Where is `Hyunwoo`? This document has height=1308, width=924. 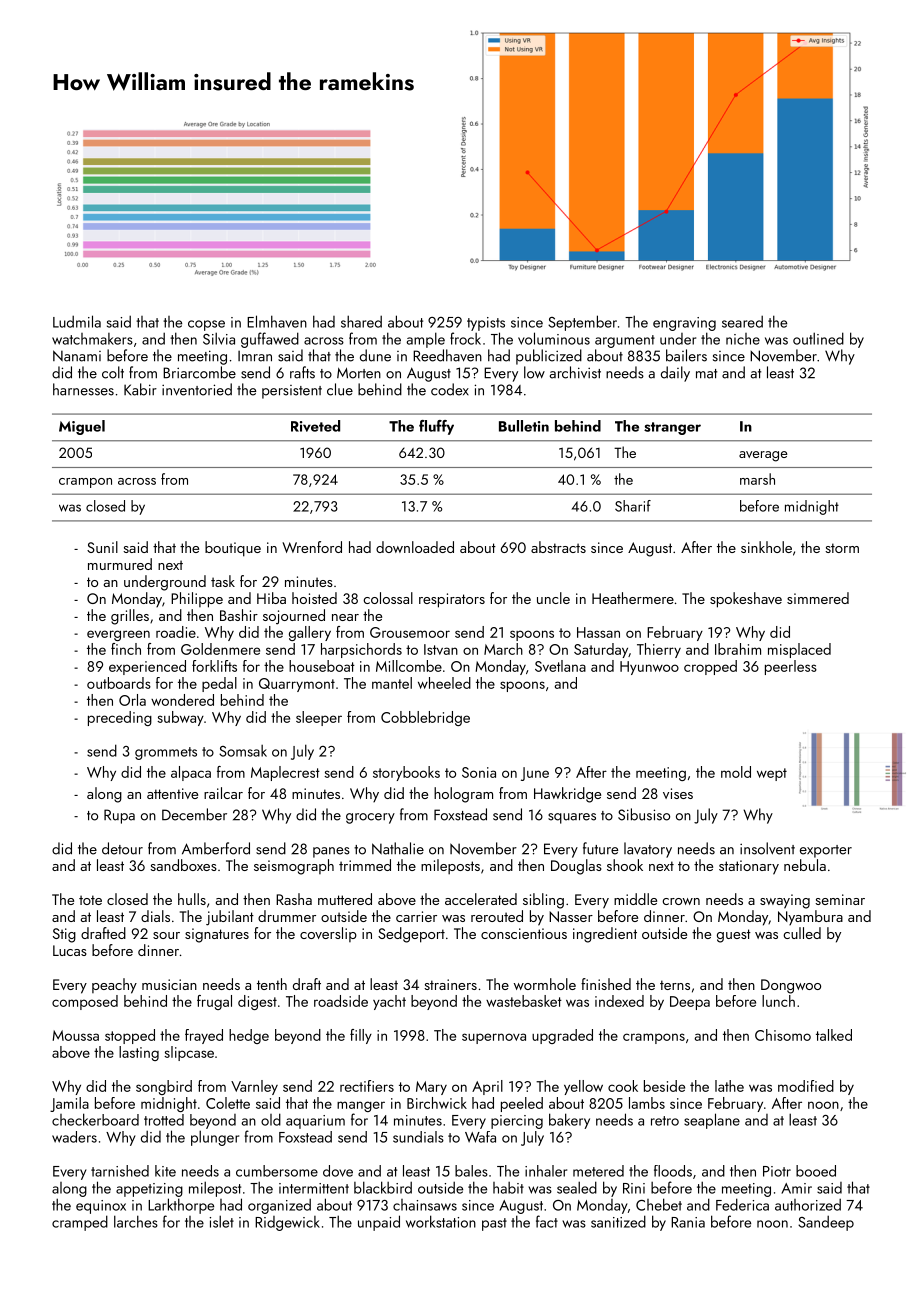 Hyunwoo is located at coordinates (649, 668).
